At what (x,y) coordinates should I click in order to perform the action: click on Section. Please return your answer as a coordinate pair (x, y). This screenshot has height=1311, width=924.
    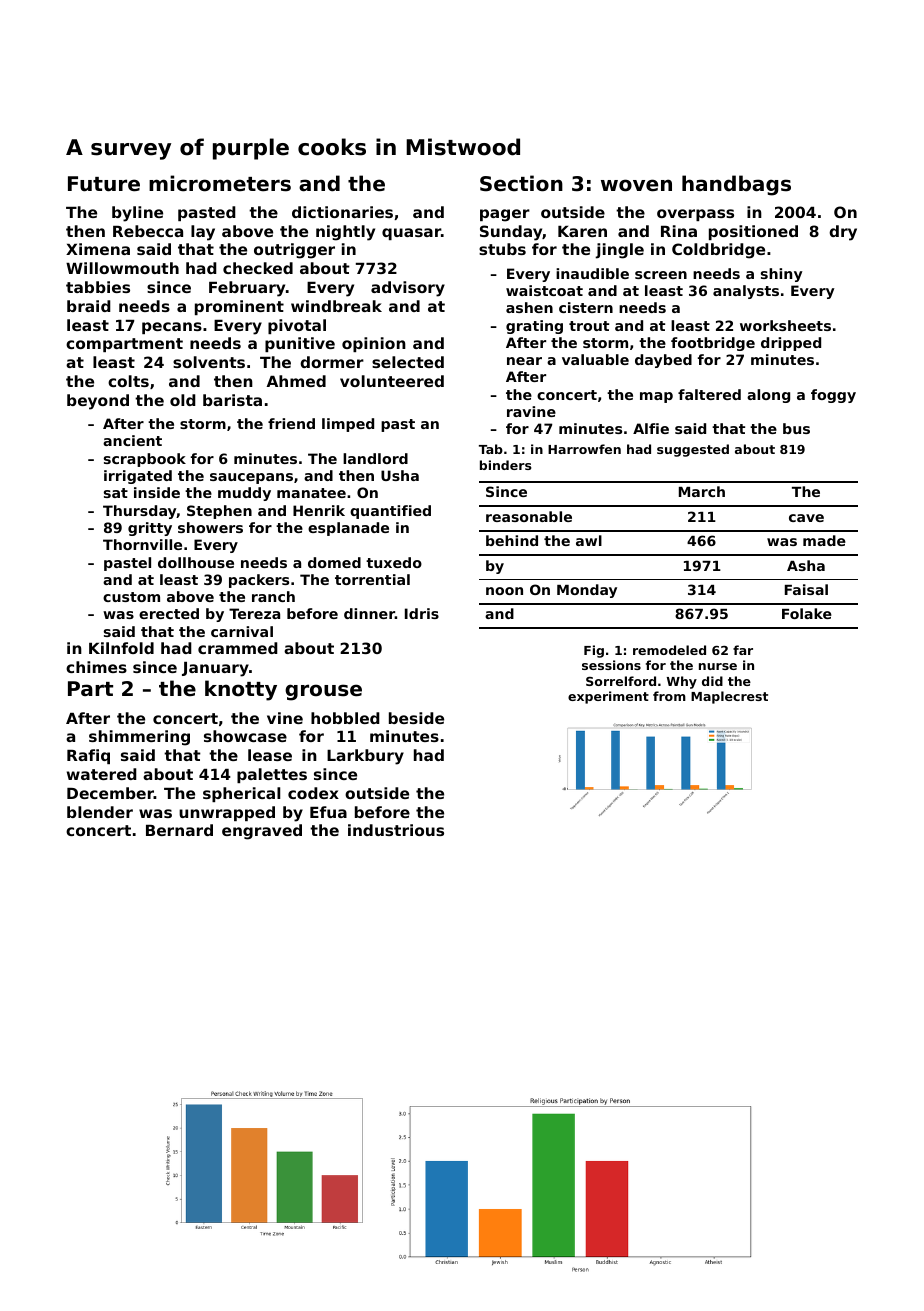
    Looking at the image, I should click on (521, 183).
